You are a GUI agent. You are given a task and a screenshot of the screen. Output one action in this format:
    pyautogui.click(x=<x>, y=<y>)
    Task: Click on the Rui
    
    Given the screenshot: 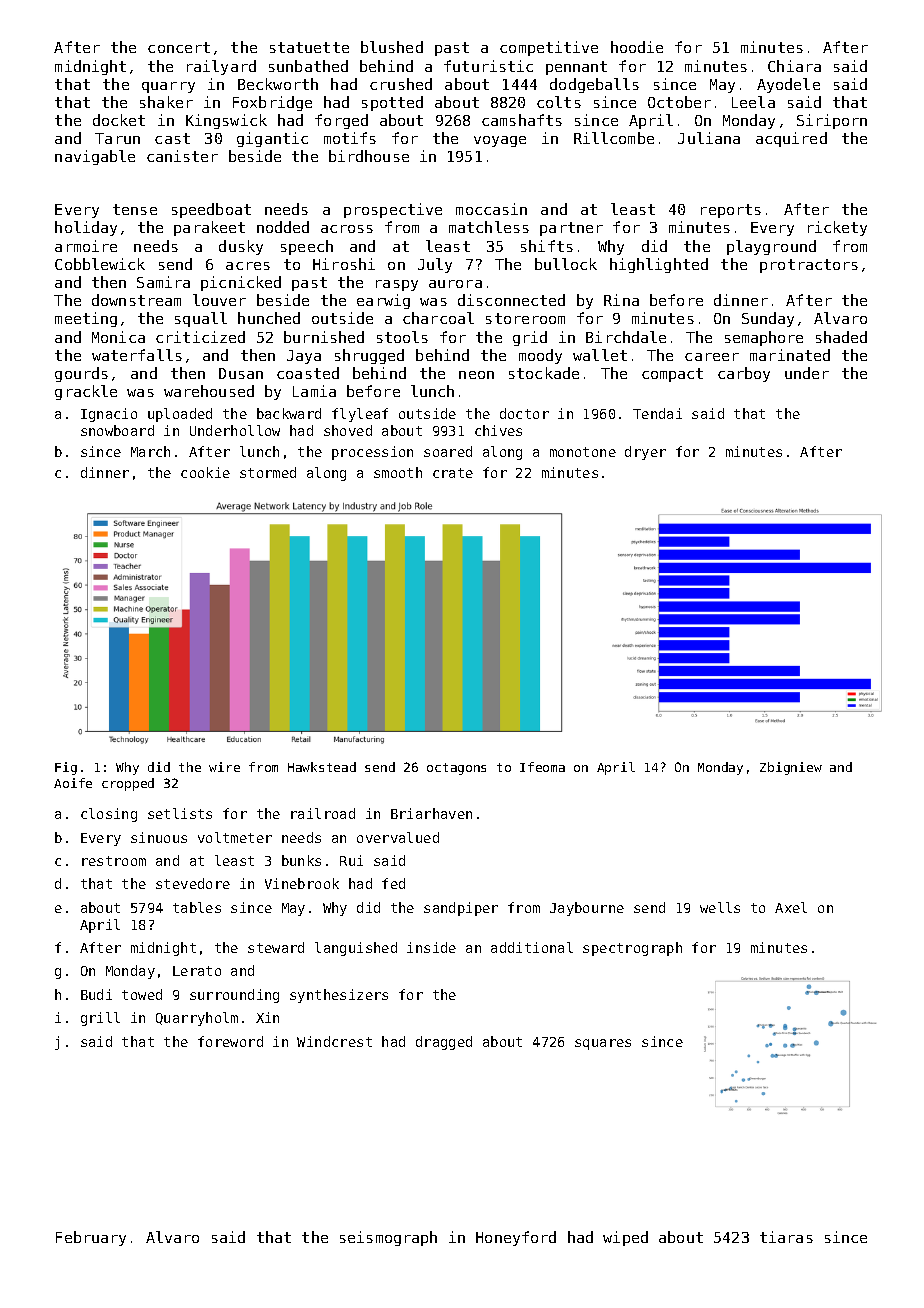 What is the action you would take?
    pyautogui.click(x=351, y=860)
